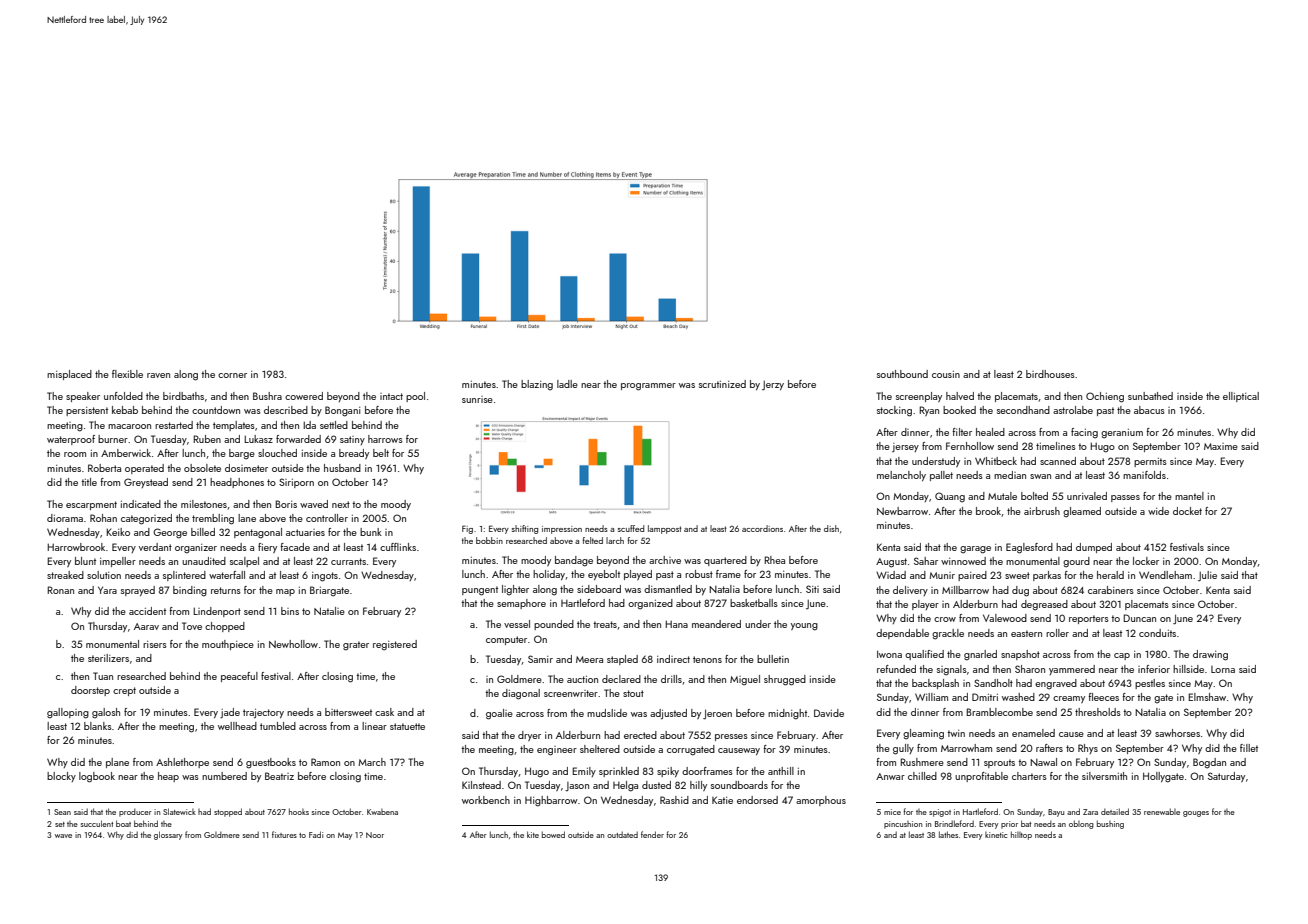  Describe the element at coordinates (521, 694) in the image. I see `diagonal` at that location.
